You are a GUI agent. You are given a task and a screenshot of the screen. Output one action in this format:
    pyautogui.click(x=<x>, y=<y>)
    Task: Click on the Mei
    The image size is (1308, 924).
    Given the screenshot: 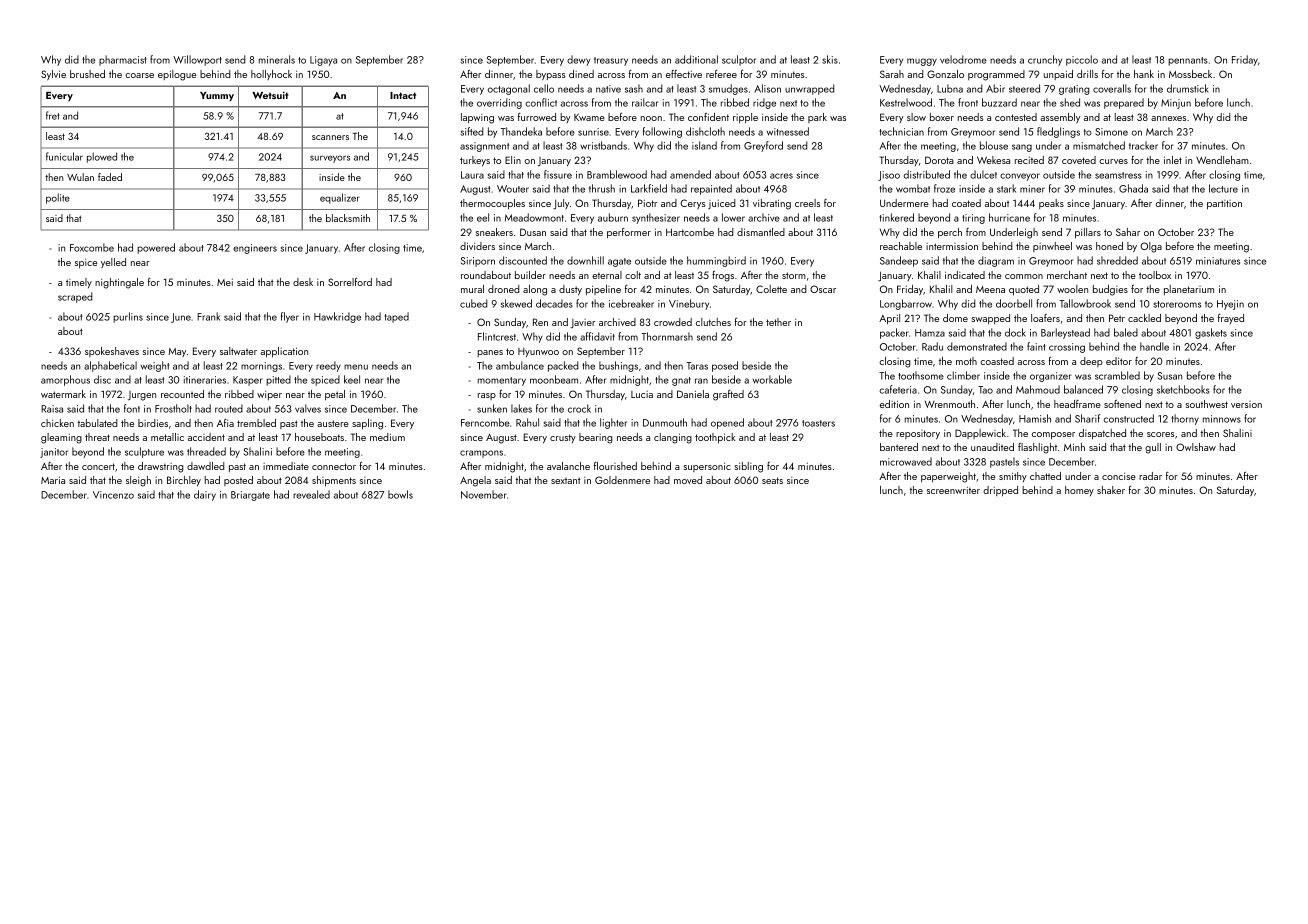 What is the action you would take?
    pyautogui.click(x=225, y=282)
